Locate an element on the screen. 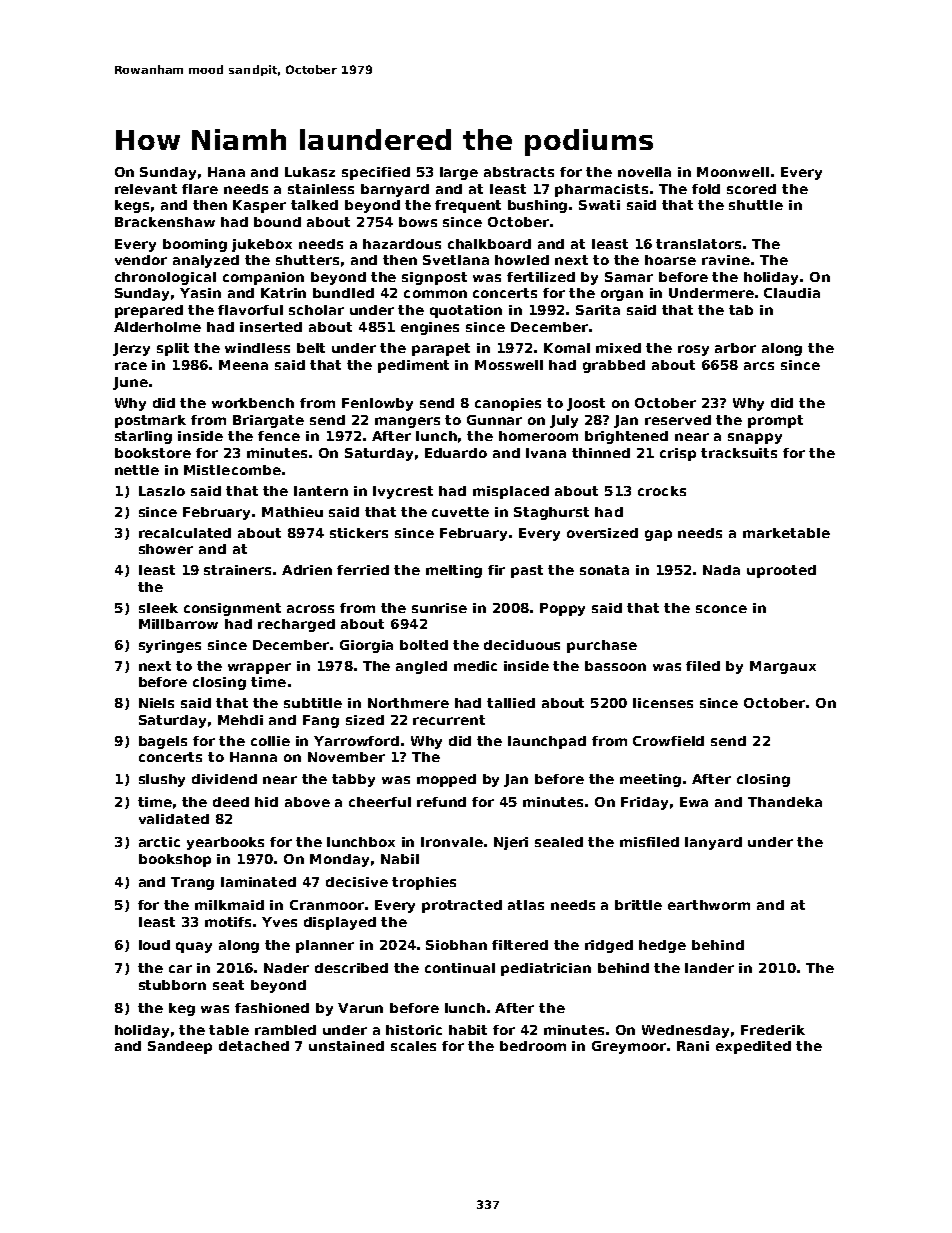 Image resolution: width=952 pixels, height=1233 pixels. snappy is located at coordinates (755, 438).
